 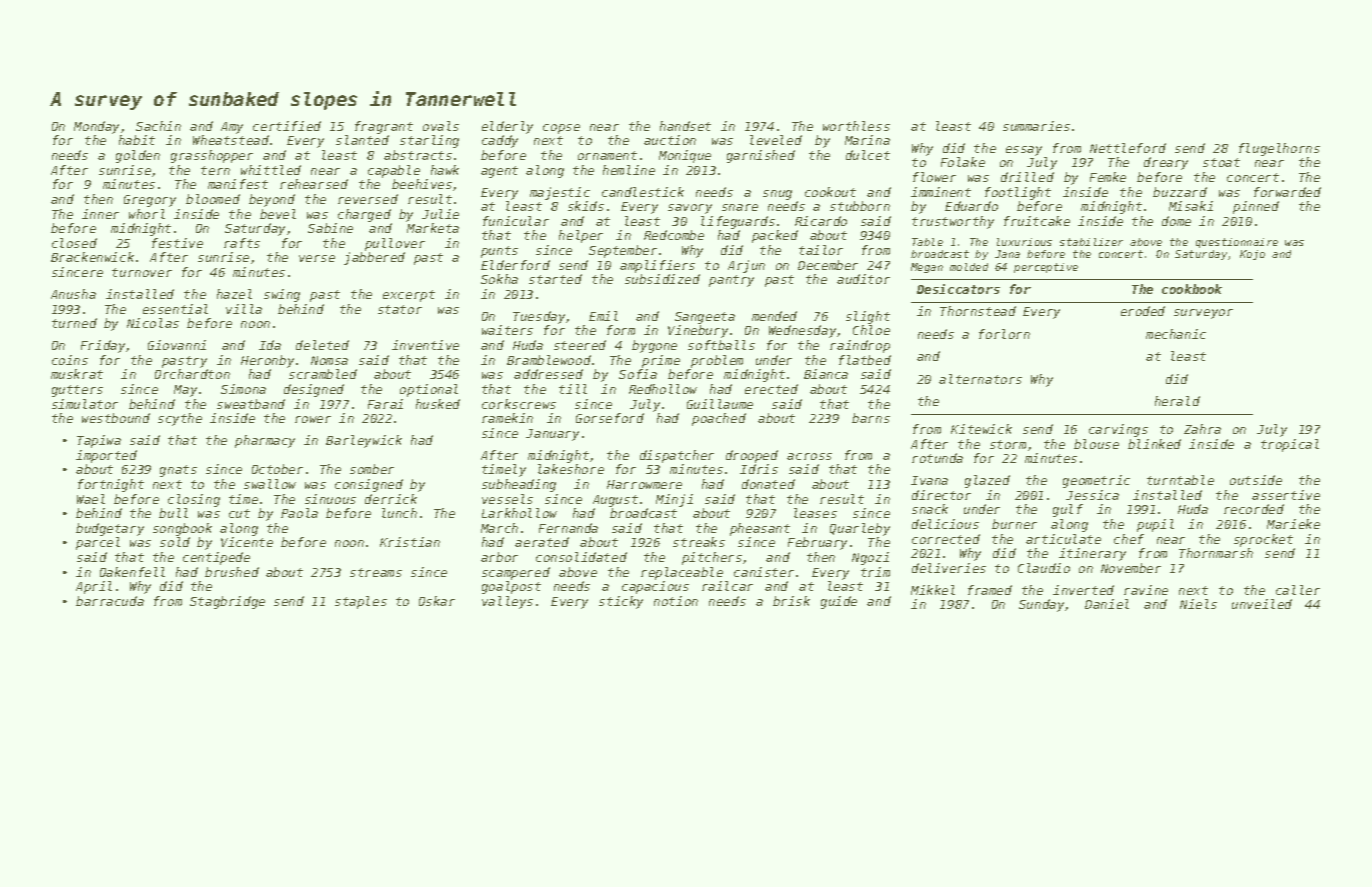 What do you see at coordinates (752, 456) in the screenshot?
I see `drooped` at bounding box center [752, 456].
